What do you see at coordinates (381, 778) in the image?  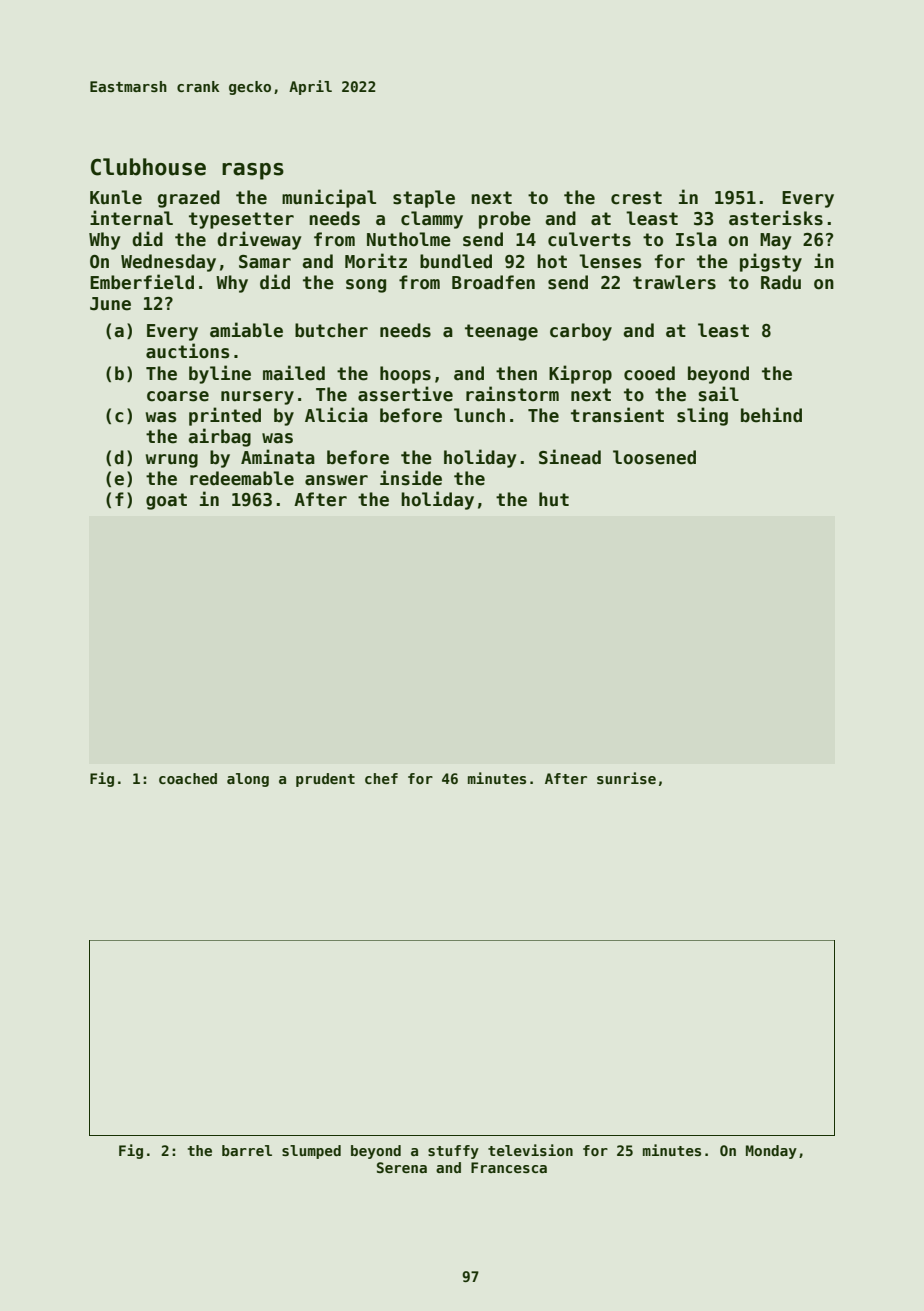 I see `chef` at bounding box center [381, 778].
